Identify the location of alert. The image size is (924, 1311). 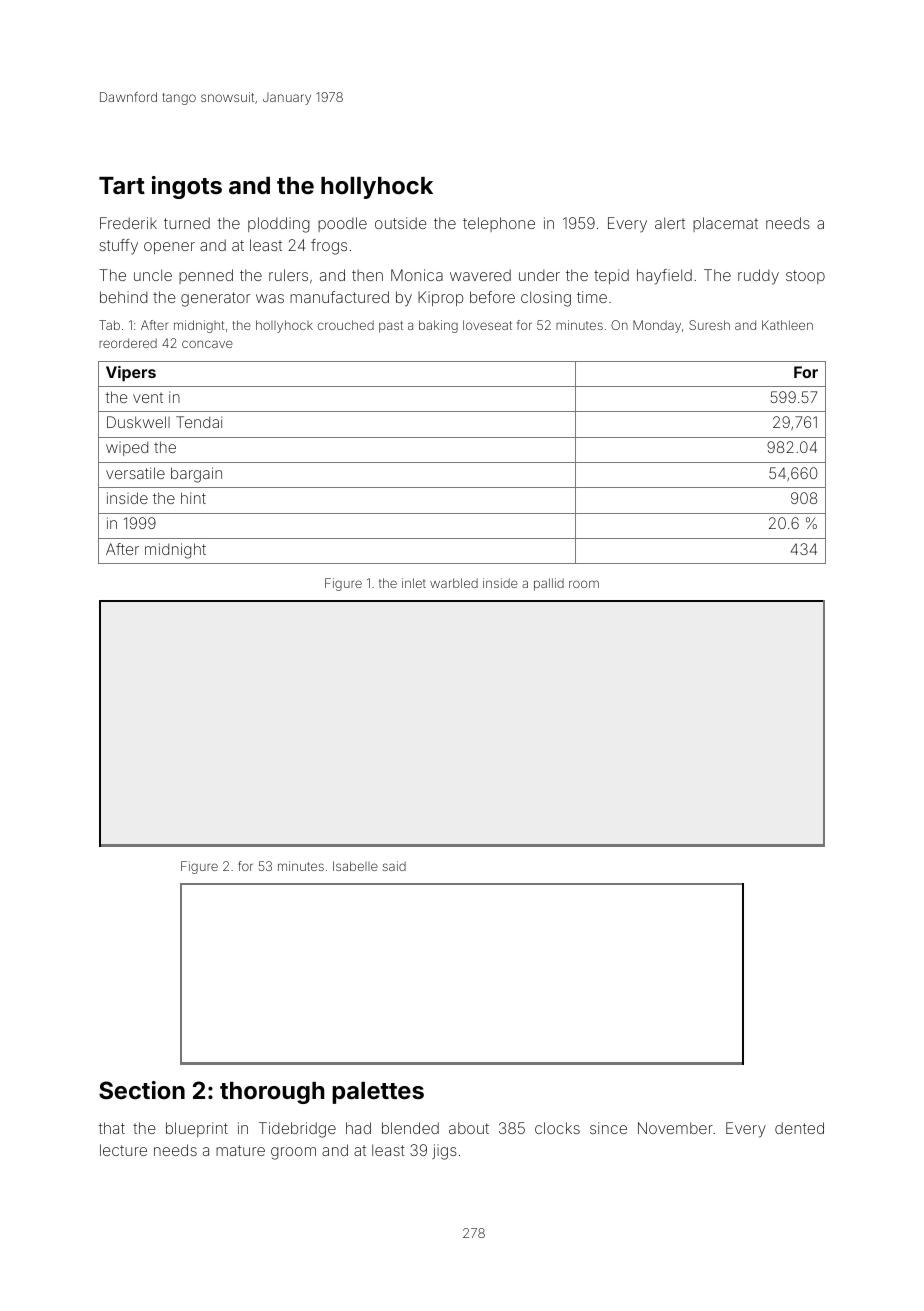
(670, 223).
